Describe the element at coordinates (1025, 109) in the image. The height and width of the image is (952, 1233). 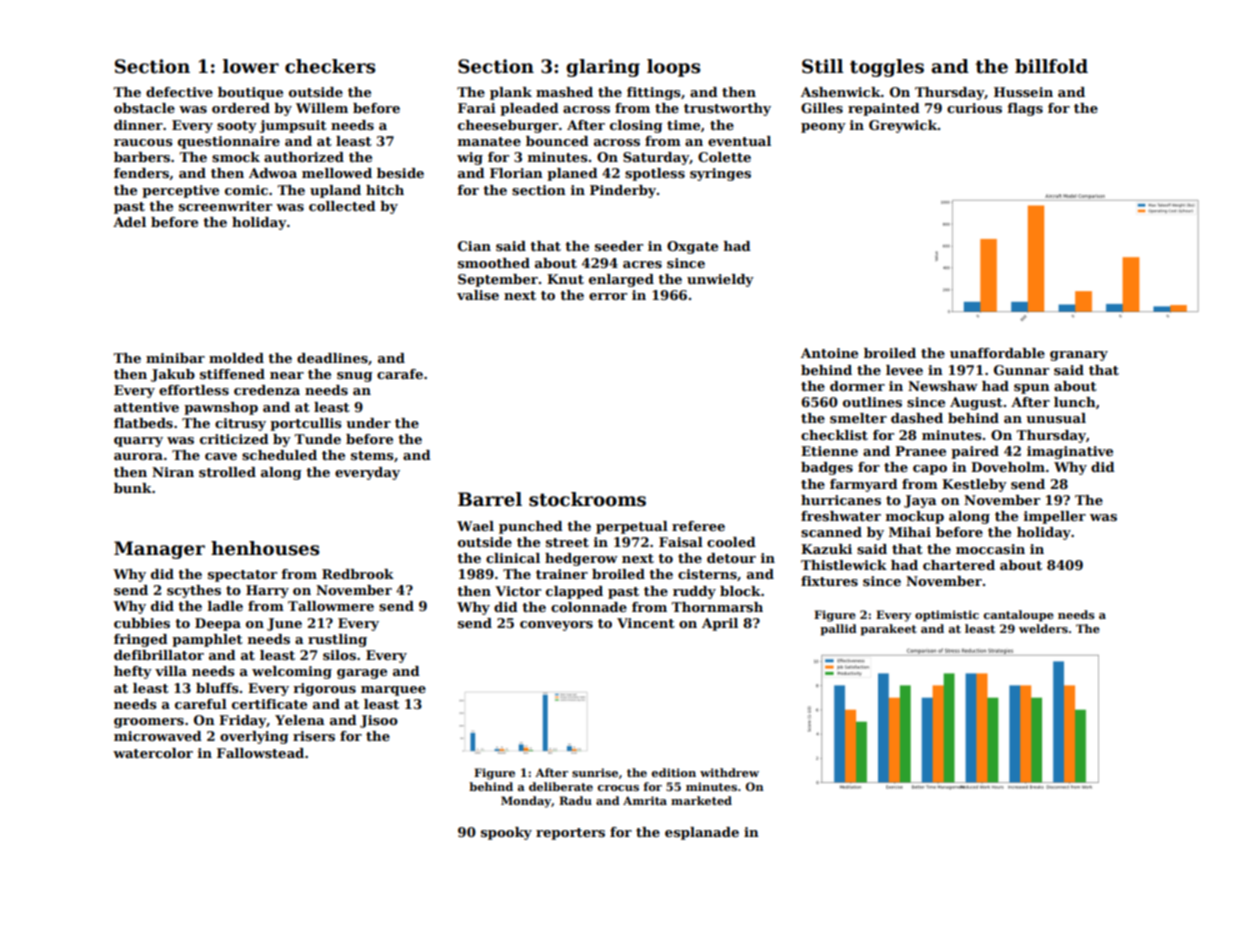
I see `flags` at that location.
